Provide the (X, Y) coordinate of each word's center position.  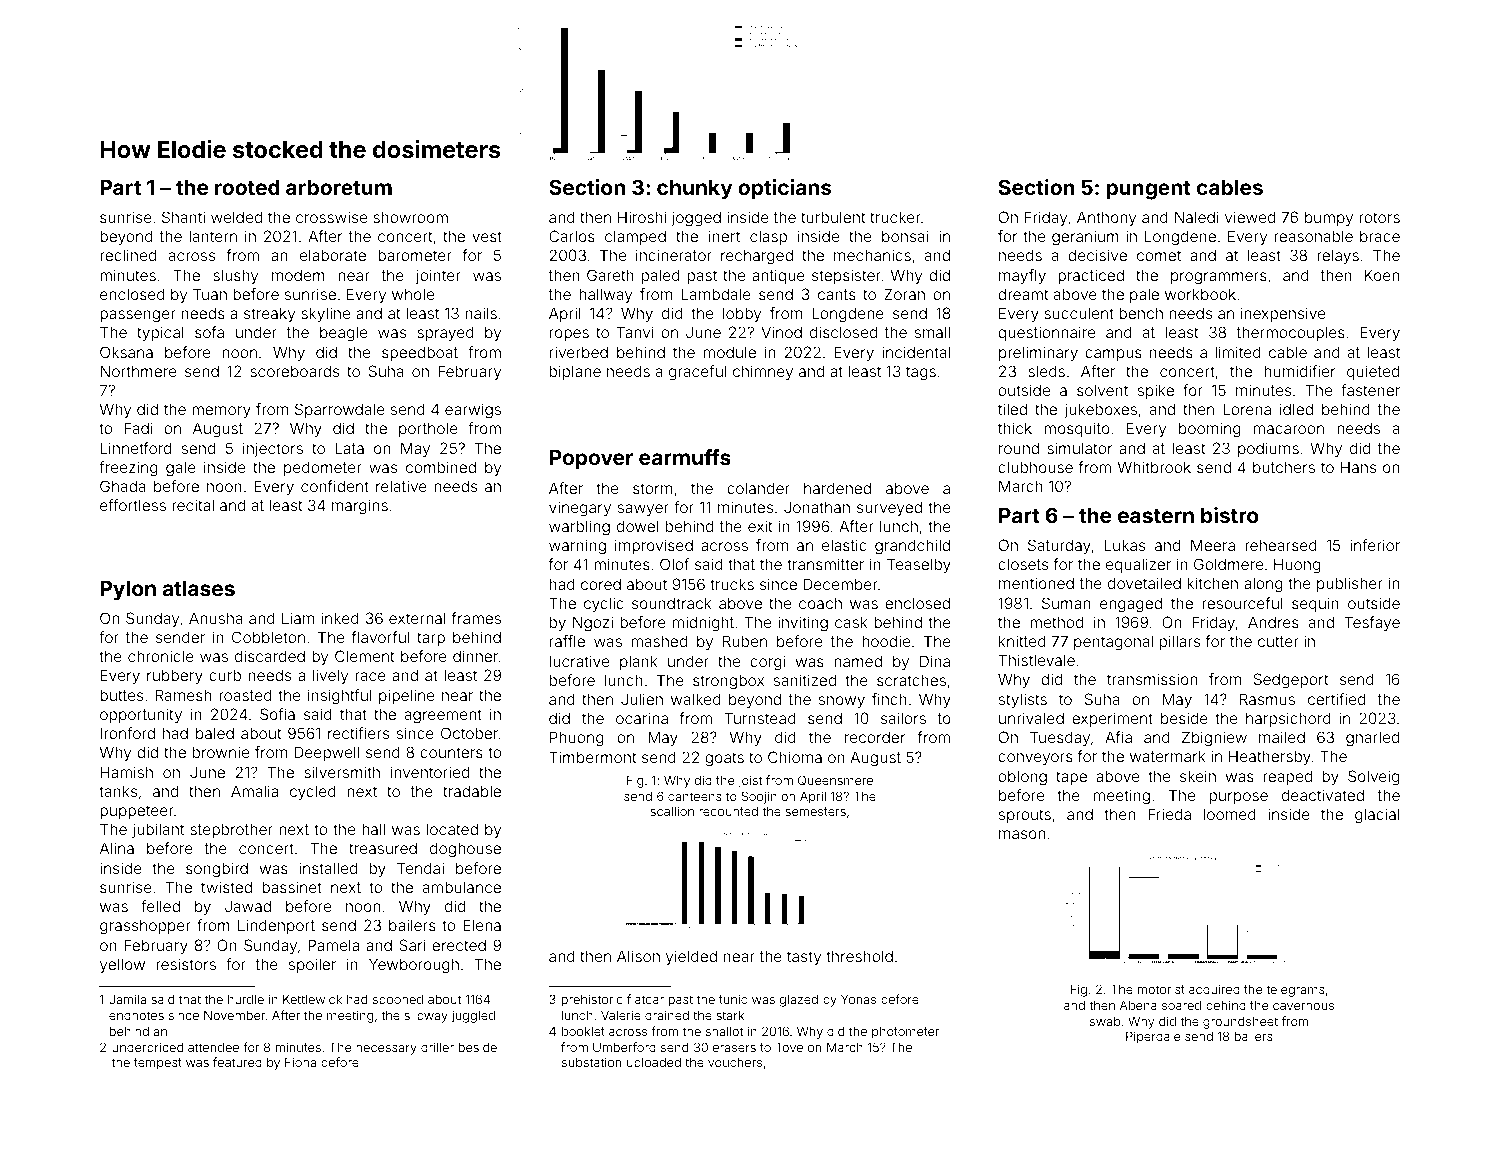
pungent (1149, 190)
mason (1022, 834)
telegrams (1295, 991)
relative (401, 486)
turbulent (833, 217)
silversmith (342, 772)
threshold (859, 956)
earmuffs (685, 457)
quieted (1373, 372)
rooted (247, 187)
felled (160, 906)
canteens (695, 796)
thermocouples (1291, 333)
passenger (138, 316)
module (730, 352)
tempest (158, 1064)
